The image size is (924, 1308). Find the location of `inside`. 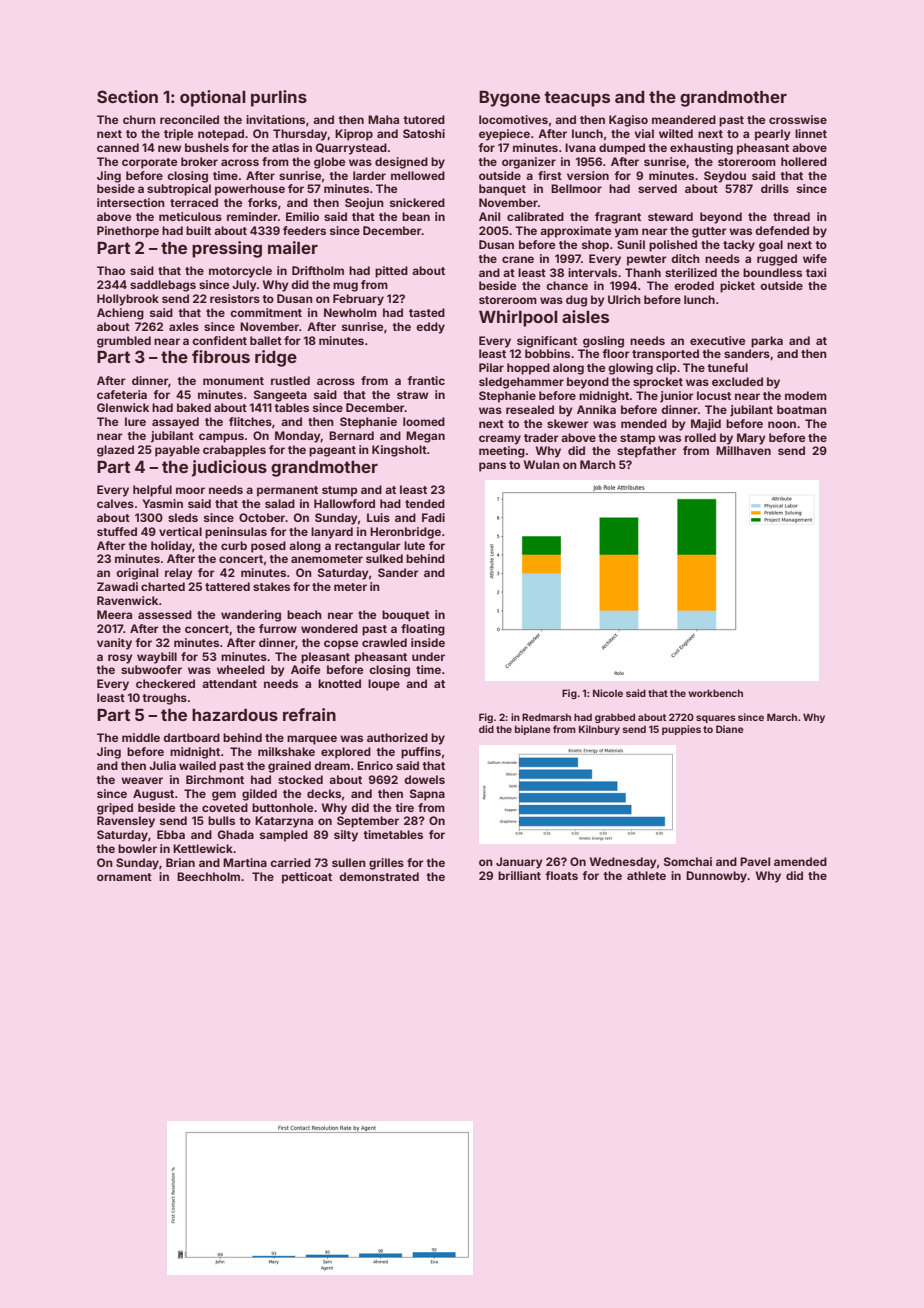

inside is located at coordinates (428, 642).
